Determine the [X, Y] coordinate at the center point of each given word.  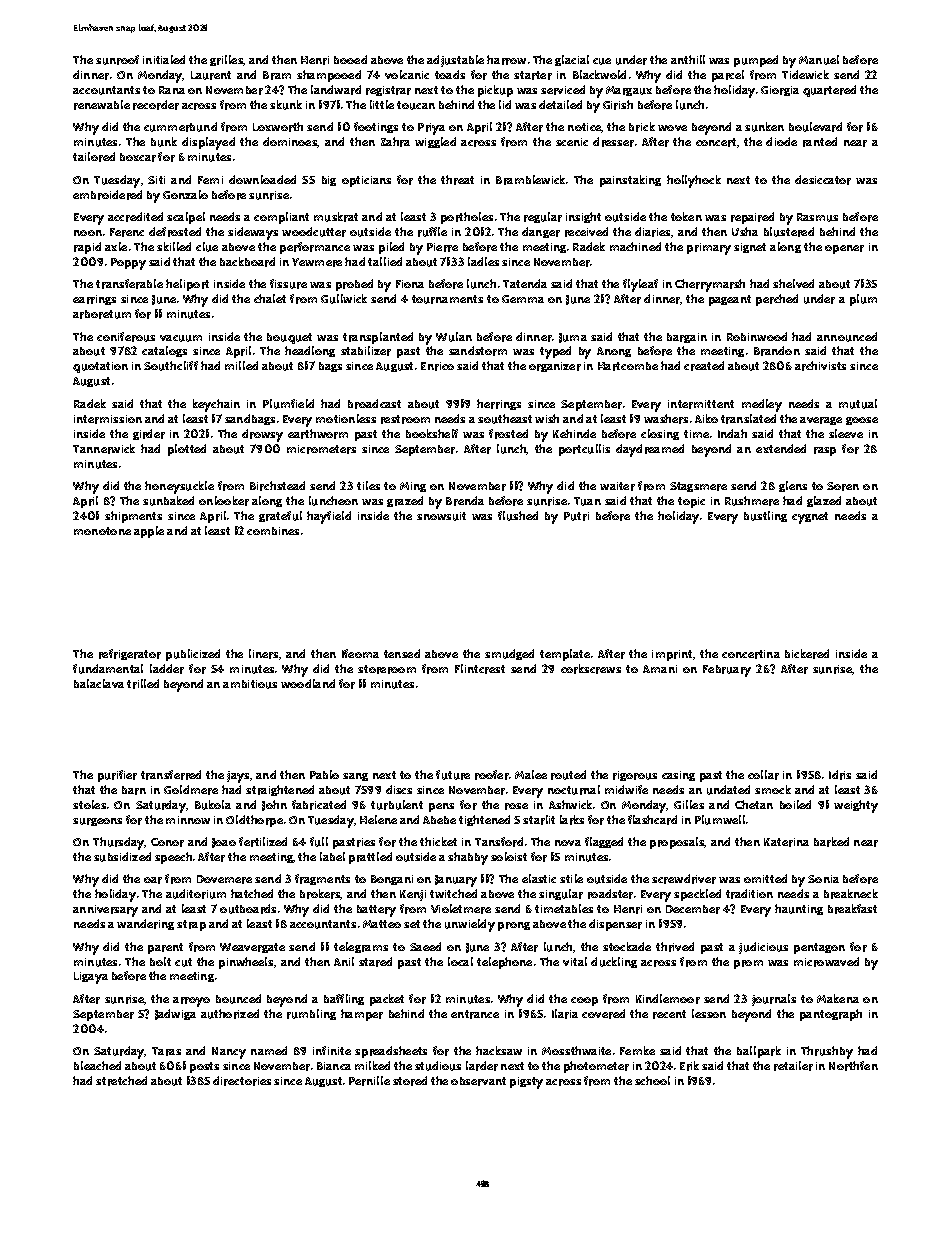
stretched [121, 1081]
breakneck [851, 894]
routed [568, 775]
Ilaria [565, 1014]
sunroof [117, 60]
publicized [193, 655]
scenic [572, 142]
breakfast [852, 909]
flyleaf [640, 285]
